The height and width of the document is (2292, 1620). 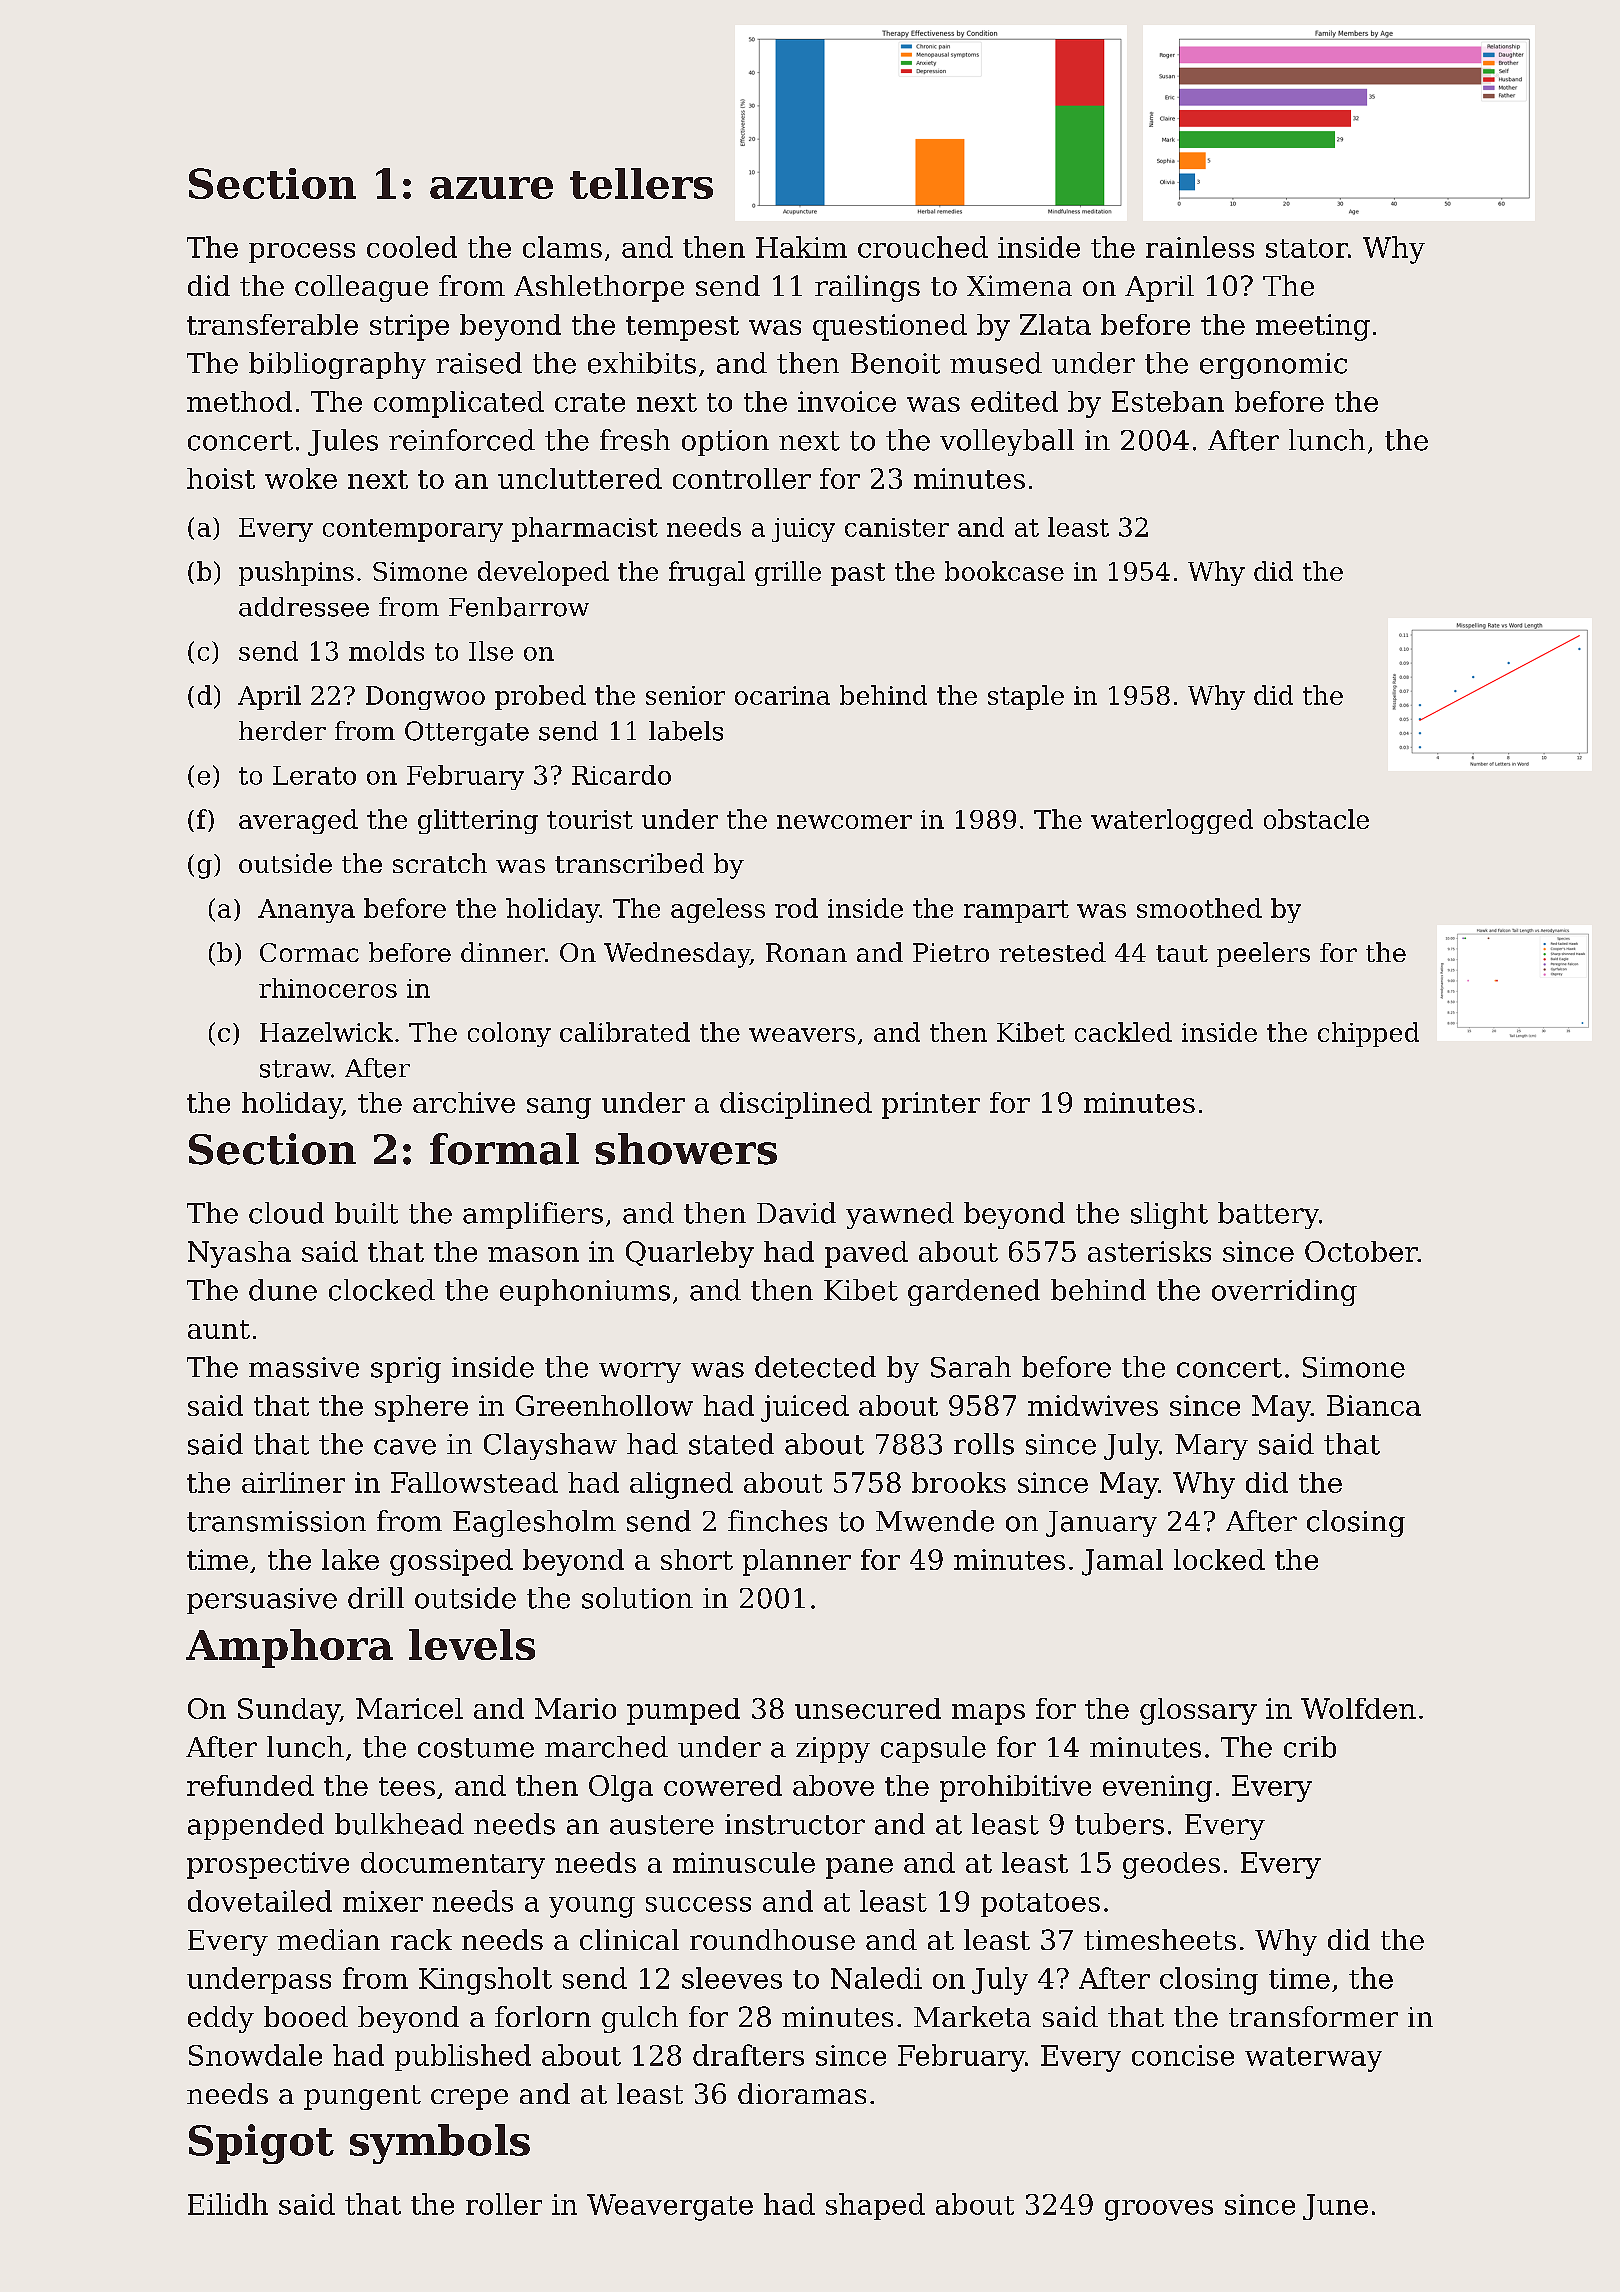 I want to click on Spigot, so click(x=261, y=2144).
